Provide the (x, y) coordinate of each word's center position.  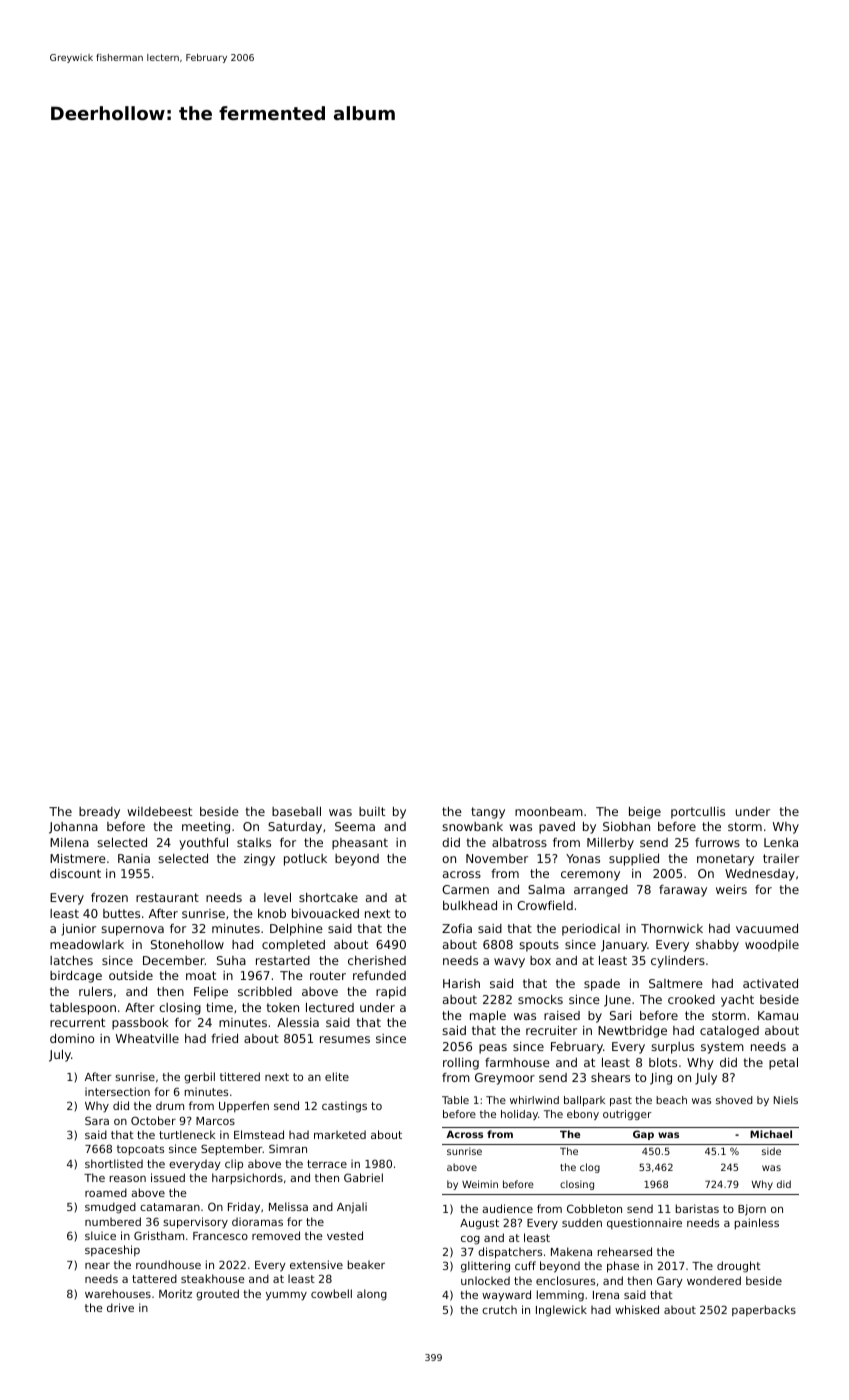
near (97, 1266)
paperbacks (764, 1310)
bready (99, 813)
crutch (499, 1309)
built (372, 811)
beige (645, 813)
